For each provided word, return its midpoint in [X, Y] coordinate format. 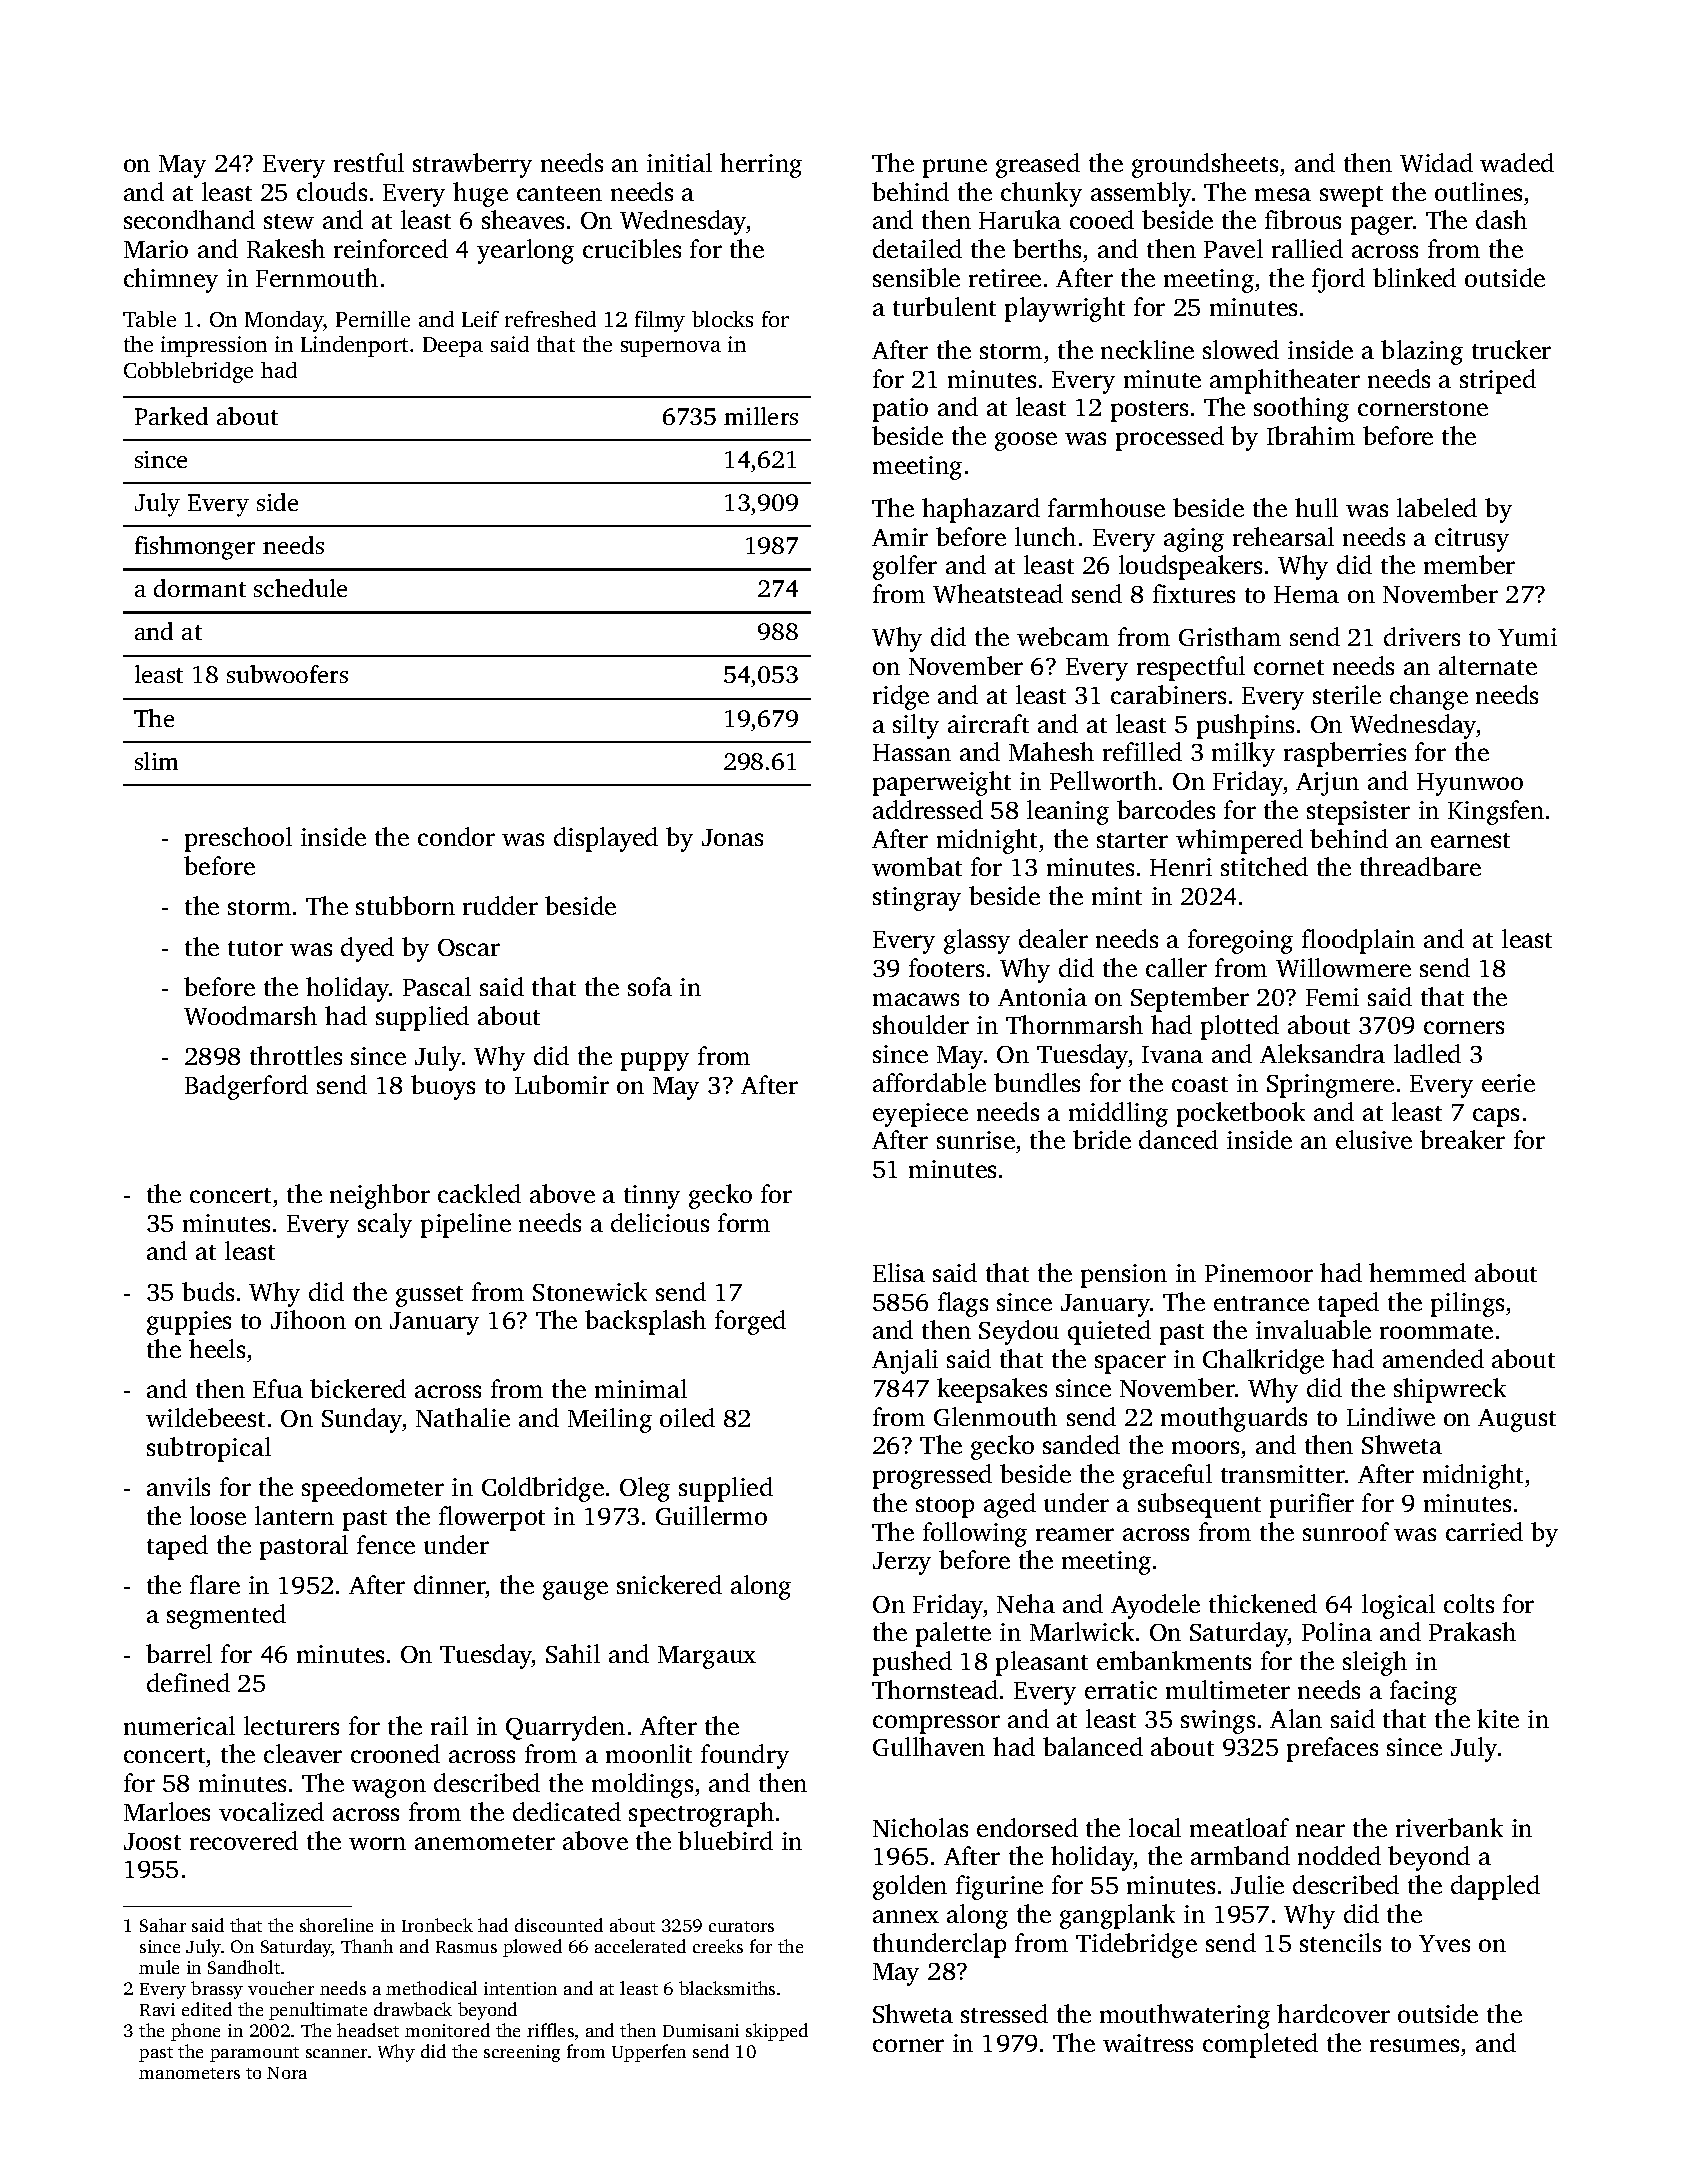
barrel [179, 1653]
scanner [336, 2053]
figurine [999, 1887]
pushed [912, 1663]
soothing [1301, 409]
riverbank [1449, 1827]
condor [456, 836]
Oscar [469, 947]
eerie [1508, 1083]
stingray [917, 899]
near [1320, 1830]
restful [369, 162]
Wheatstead [998, 593]
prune [955, 168]
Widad [1436, 162]
